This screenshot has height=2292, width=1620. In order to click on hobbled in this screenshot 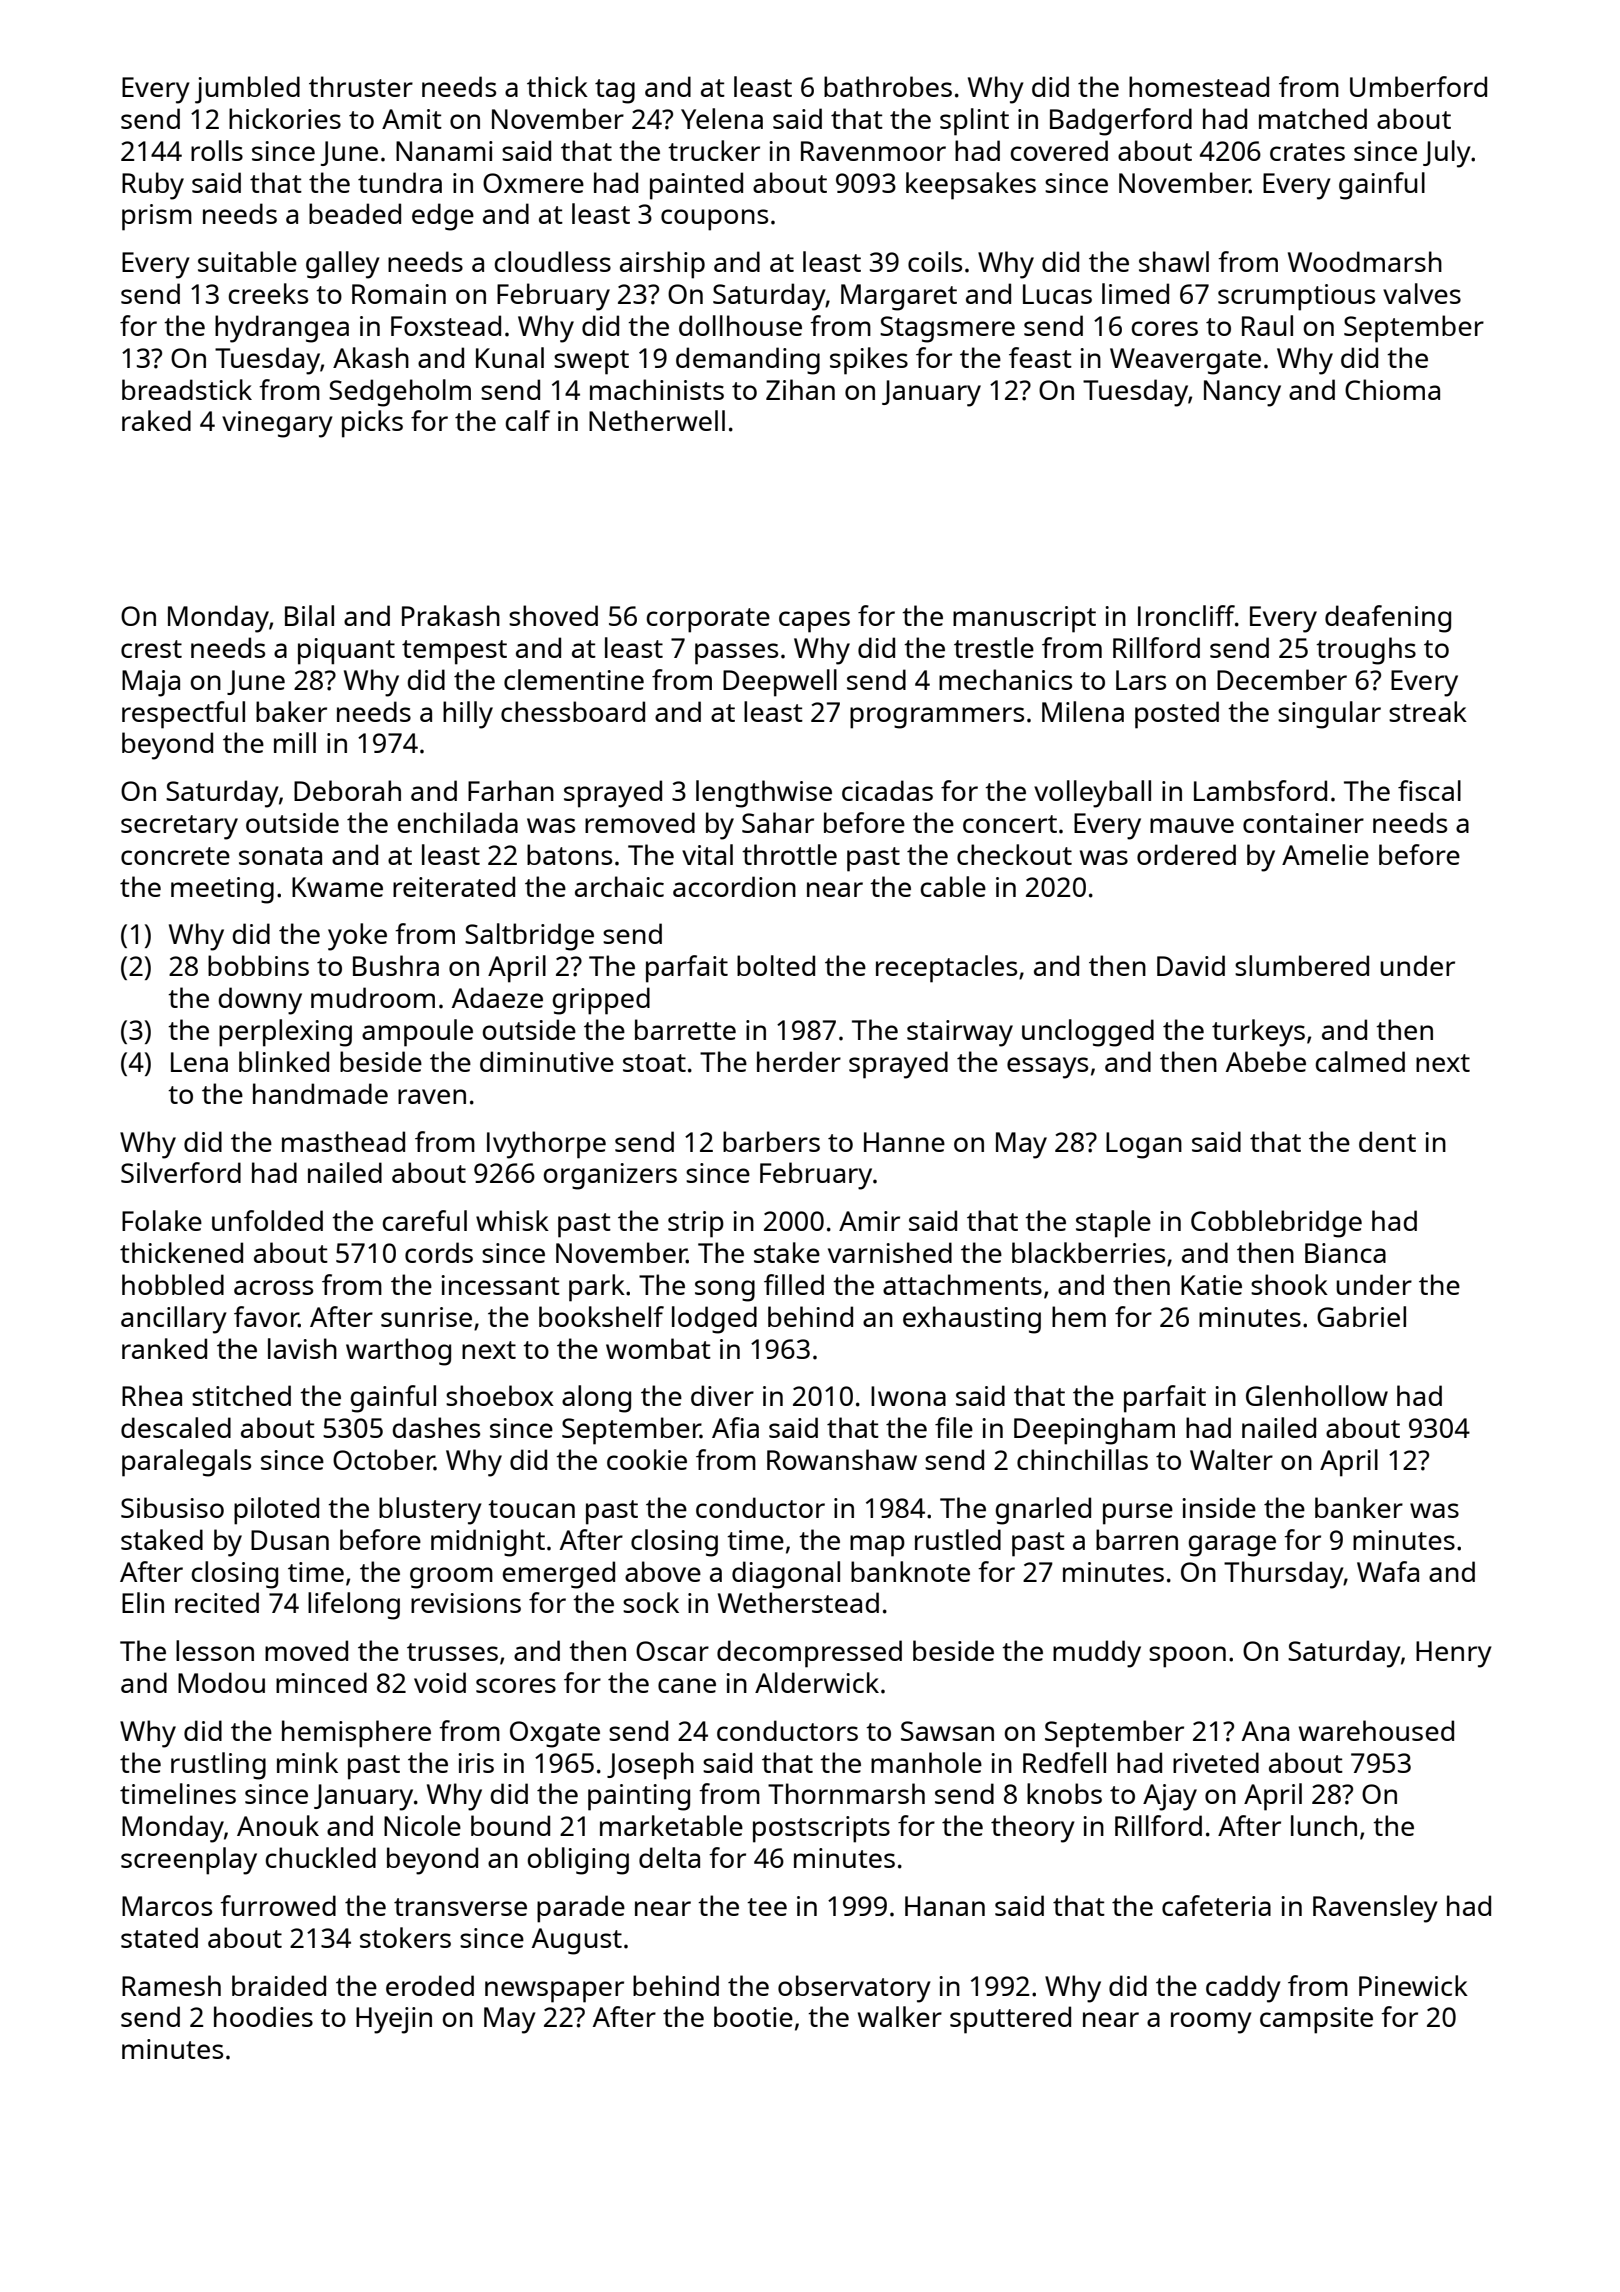, I will do `click(173, 1284)`.
